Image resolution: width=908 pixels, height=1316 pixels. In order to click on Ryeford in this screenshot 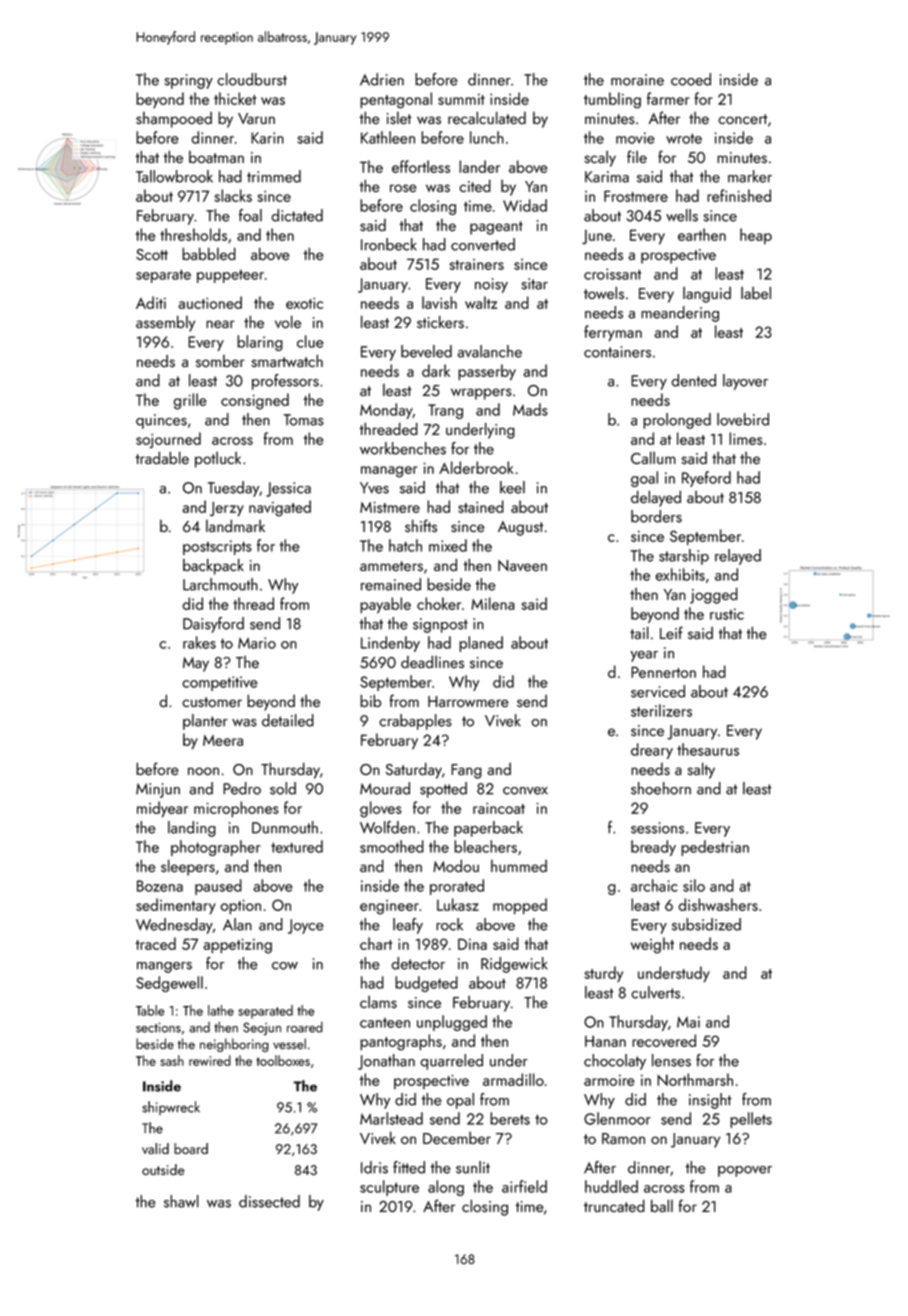, I will do `click(706, 479)`.
